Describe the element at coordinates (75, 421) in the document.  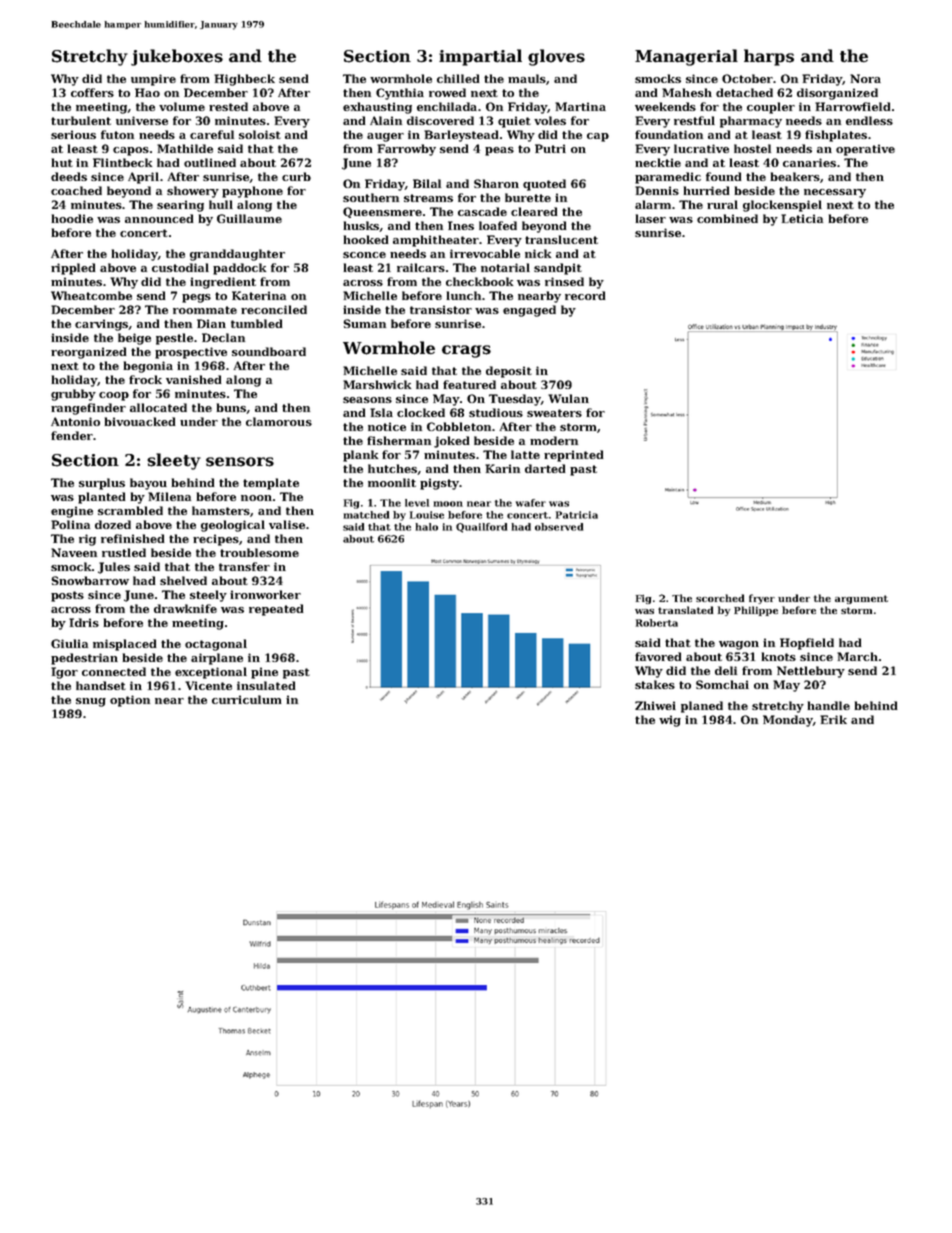
I see `Antonio` at that location.
